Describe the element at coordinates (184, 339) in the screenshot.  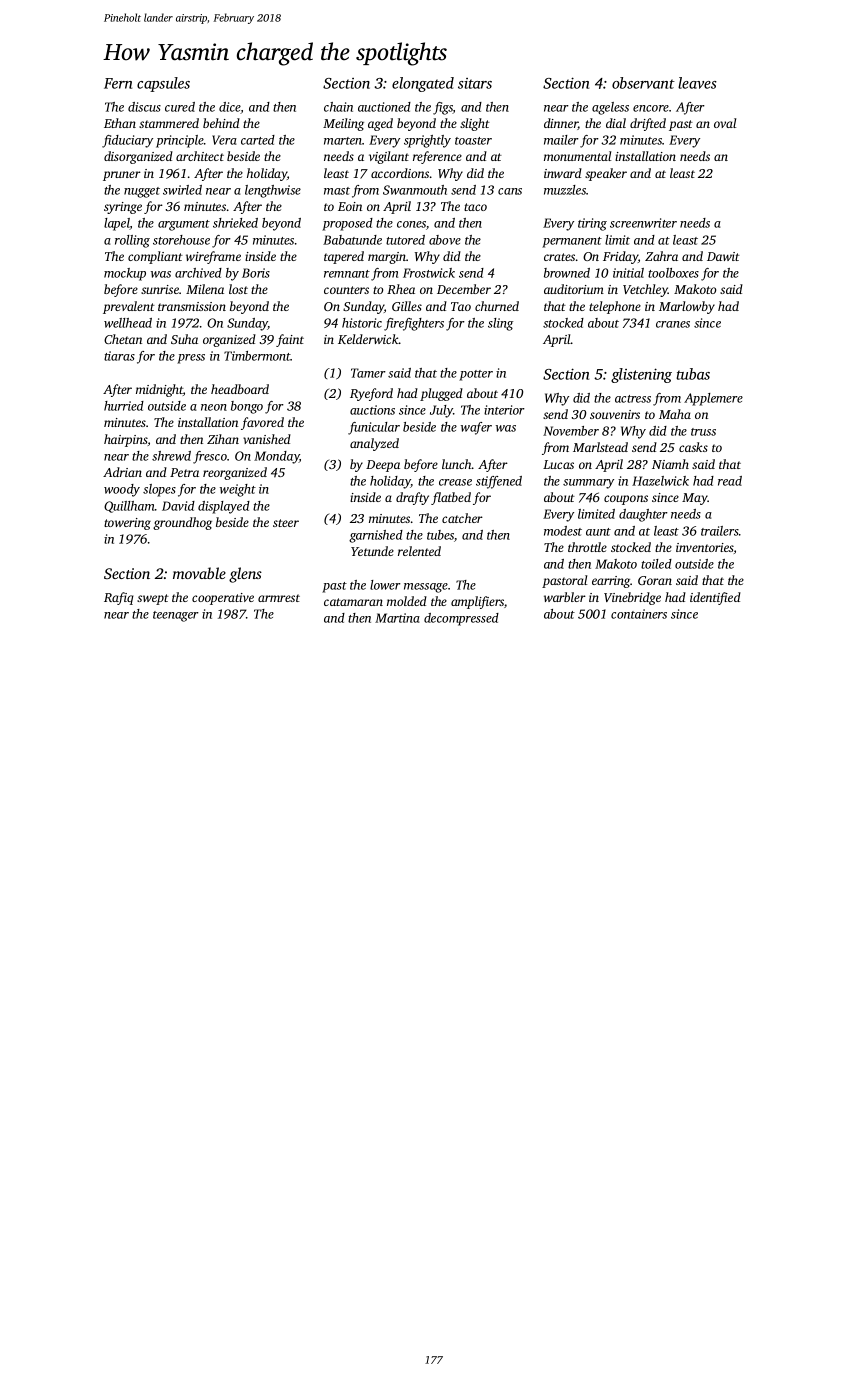
I see `Suha` at that location.
